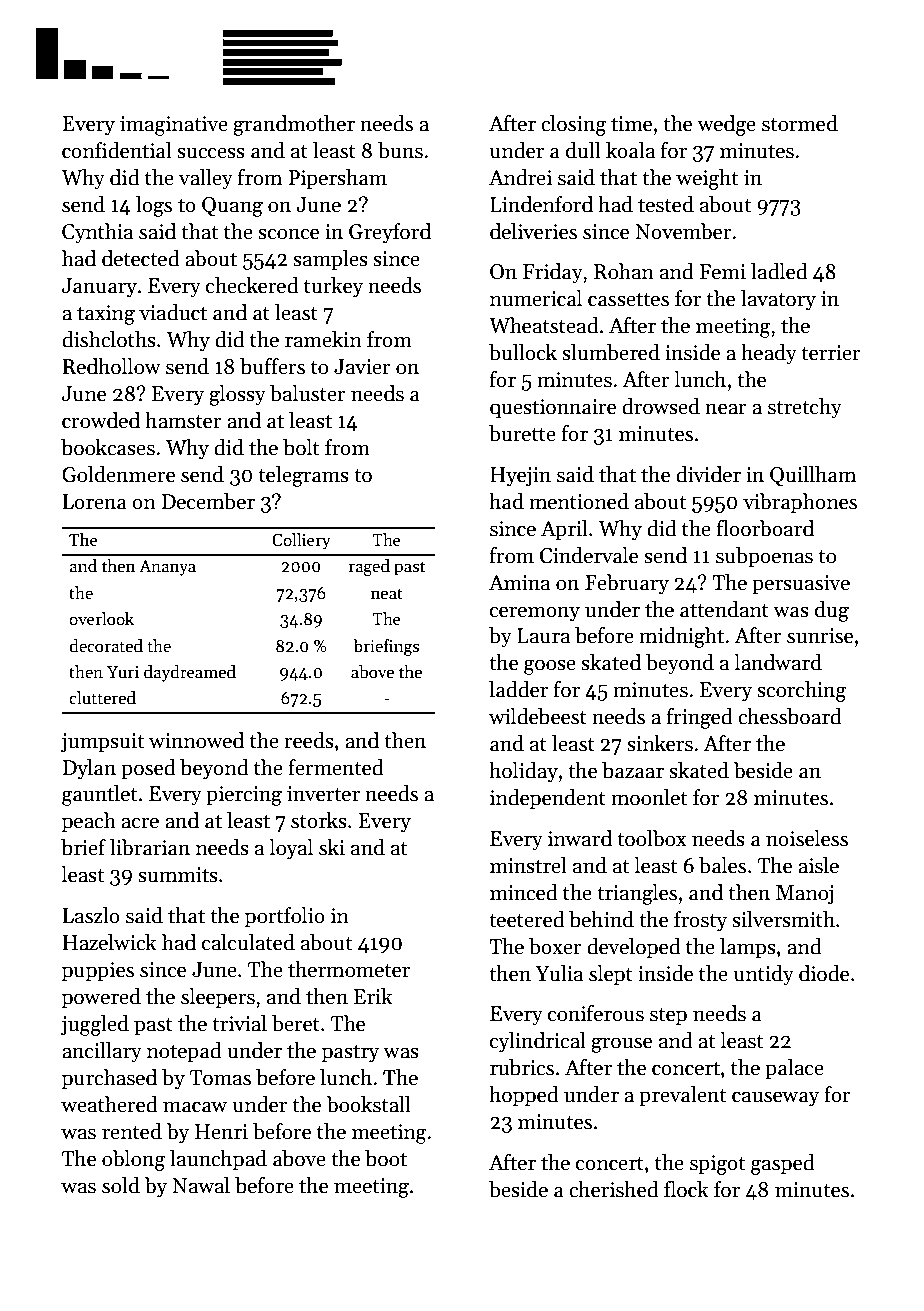 The width and height of the screenshot is (924, 1311). I want to click on mentioned, so click(579, 501).
